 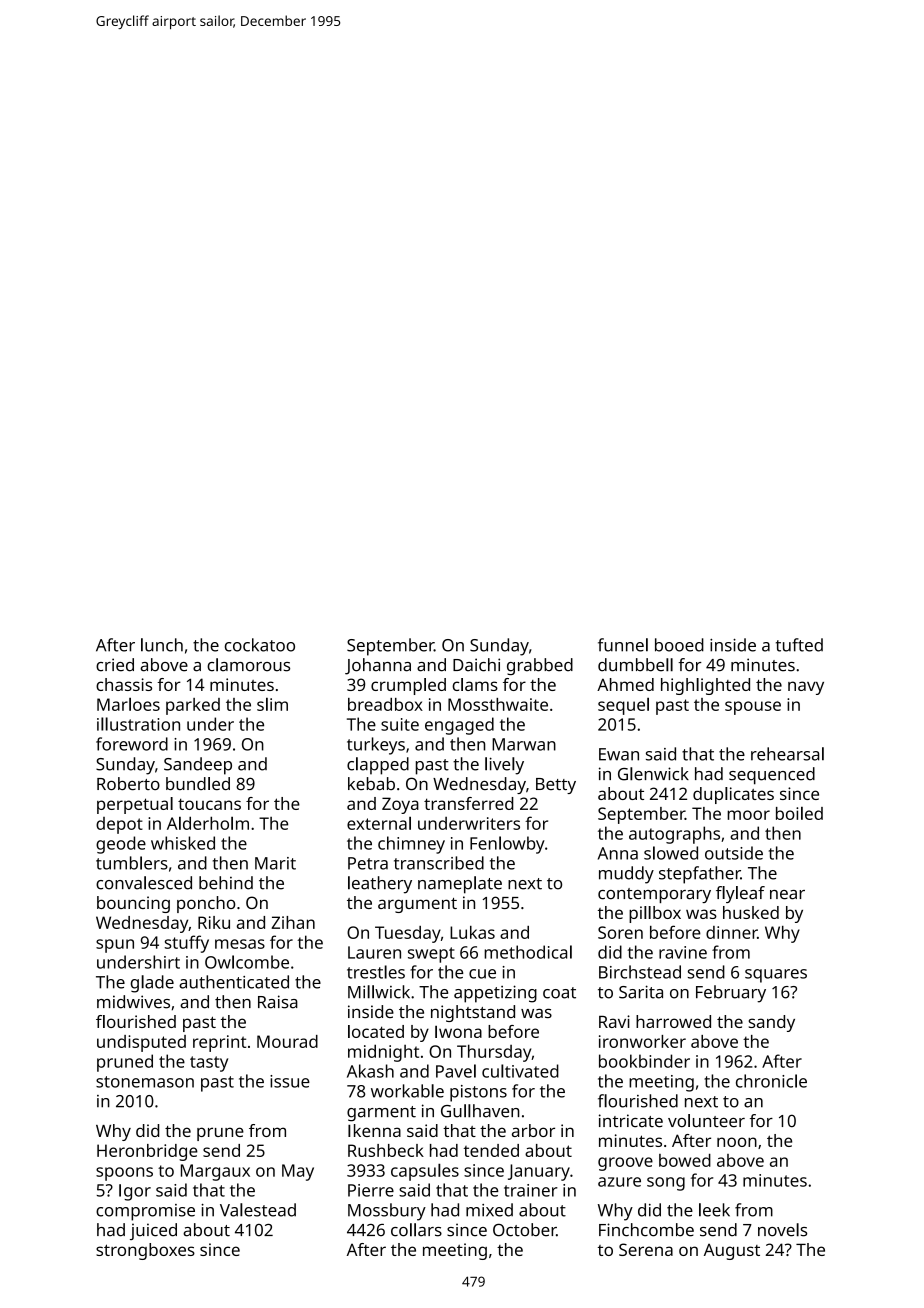 I want to click on Raisa, so click(x=278, y=1002).
